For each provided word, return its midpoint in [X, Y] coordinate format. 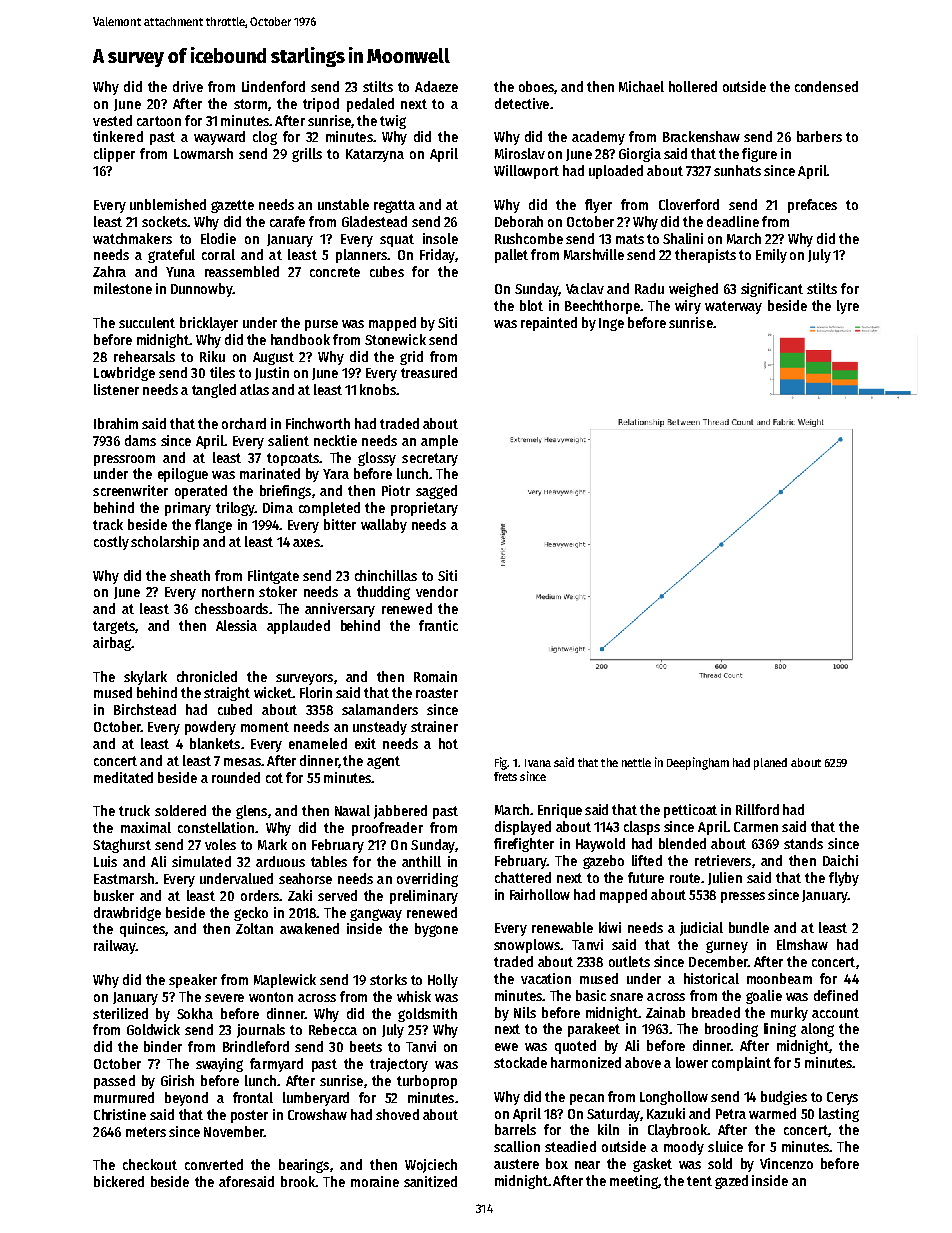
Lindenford [273, 86]
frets [505, 776]
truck [134, 810]
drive [188, 86]
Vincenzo [786, 1163]
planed [770, 764]
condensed [826, 86]
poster [249, 1116]
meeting [634, 1182]
